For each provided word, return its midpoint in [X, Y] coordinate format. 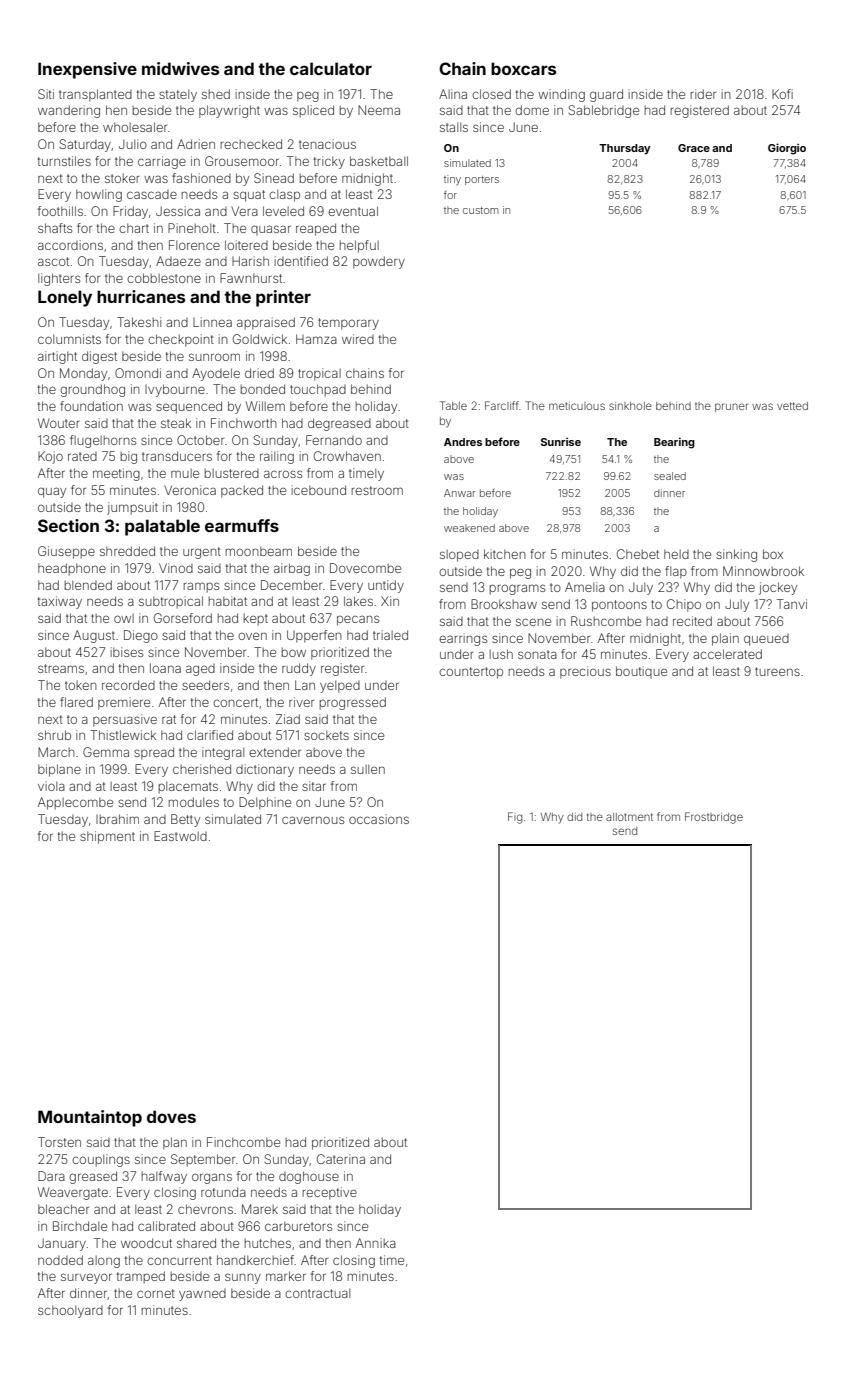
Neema [379, 110]
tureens [777, 671]
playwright [229, 111]
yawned [202, 1295]
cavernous [313, 820]
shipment [107, 837]
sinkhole [630, 406]
